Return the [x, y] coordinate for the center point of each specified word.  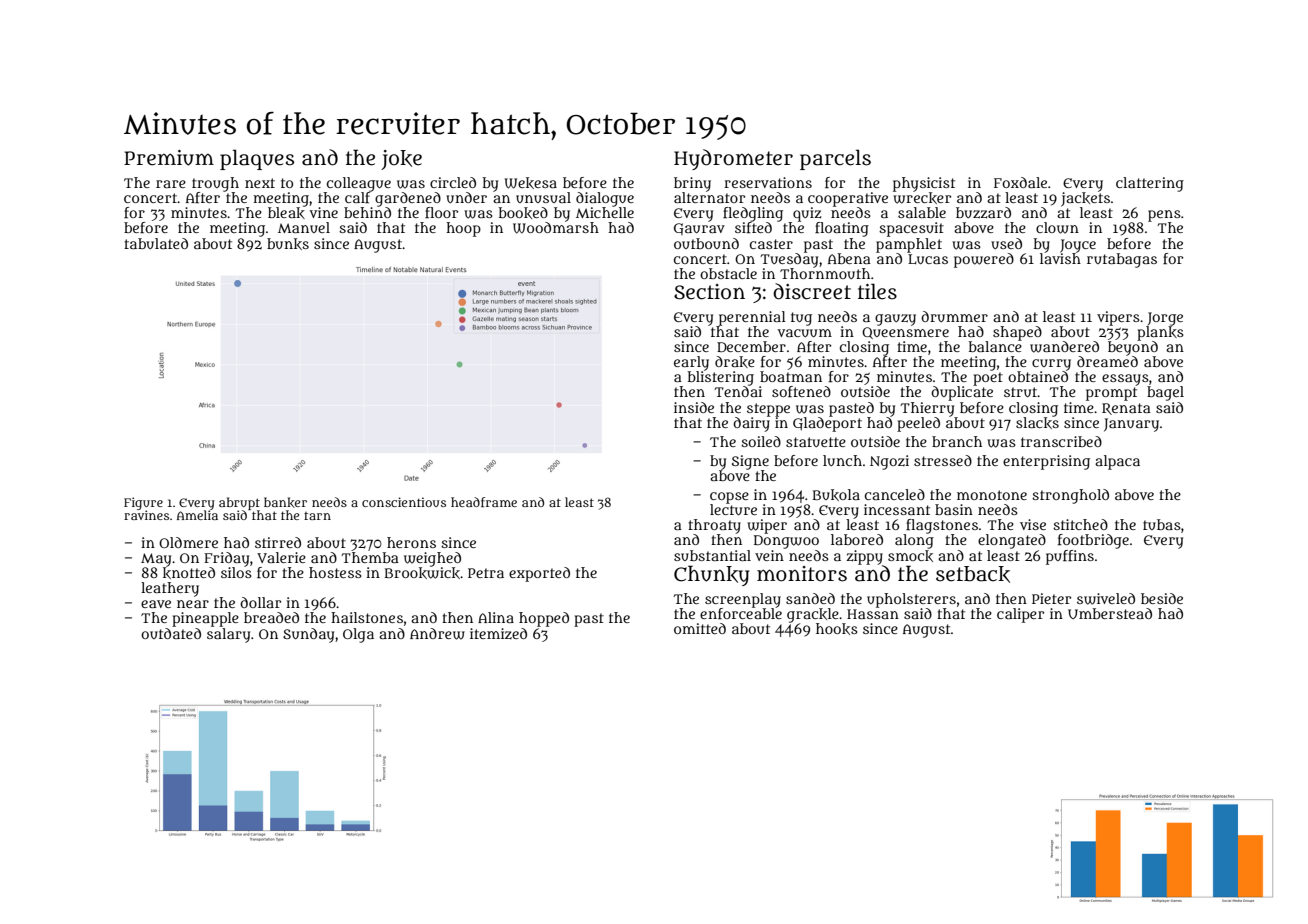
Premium [169, 158]
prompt [1111, 394]
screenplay [743, 600]
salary [228, 635]
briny [692, 184]
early [691, 363]
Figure [143, 503]
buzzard [983, 213]
